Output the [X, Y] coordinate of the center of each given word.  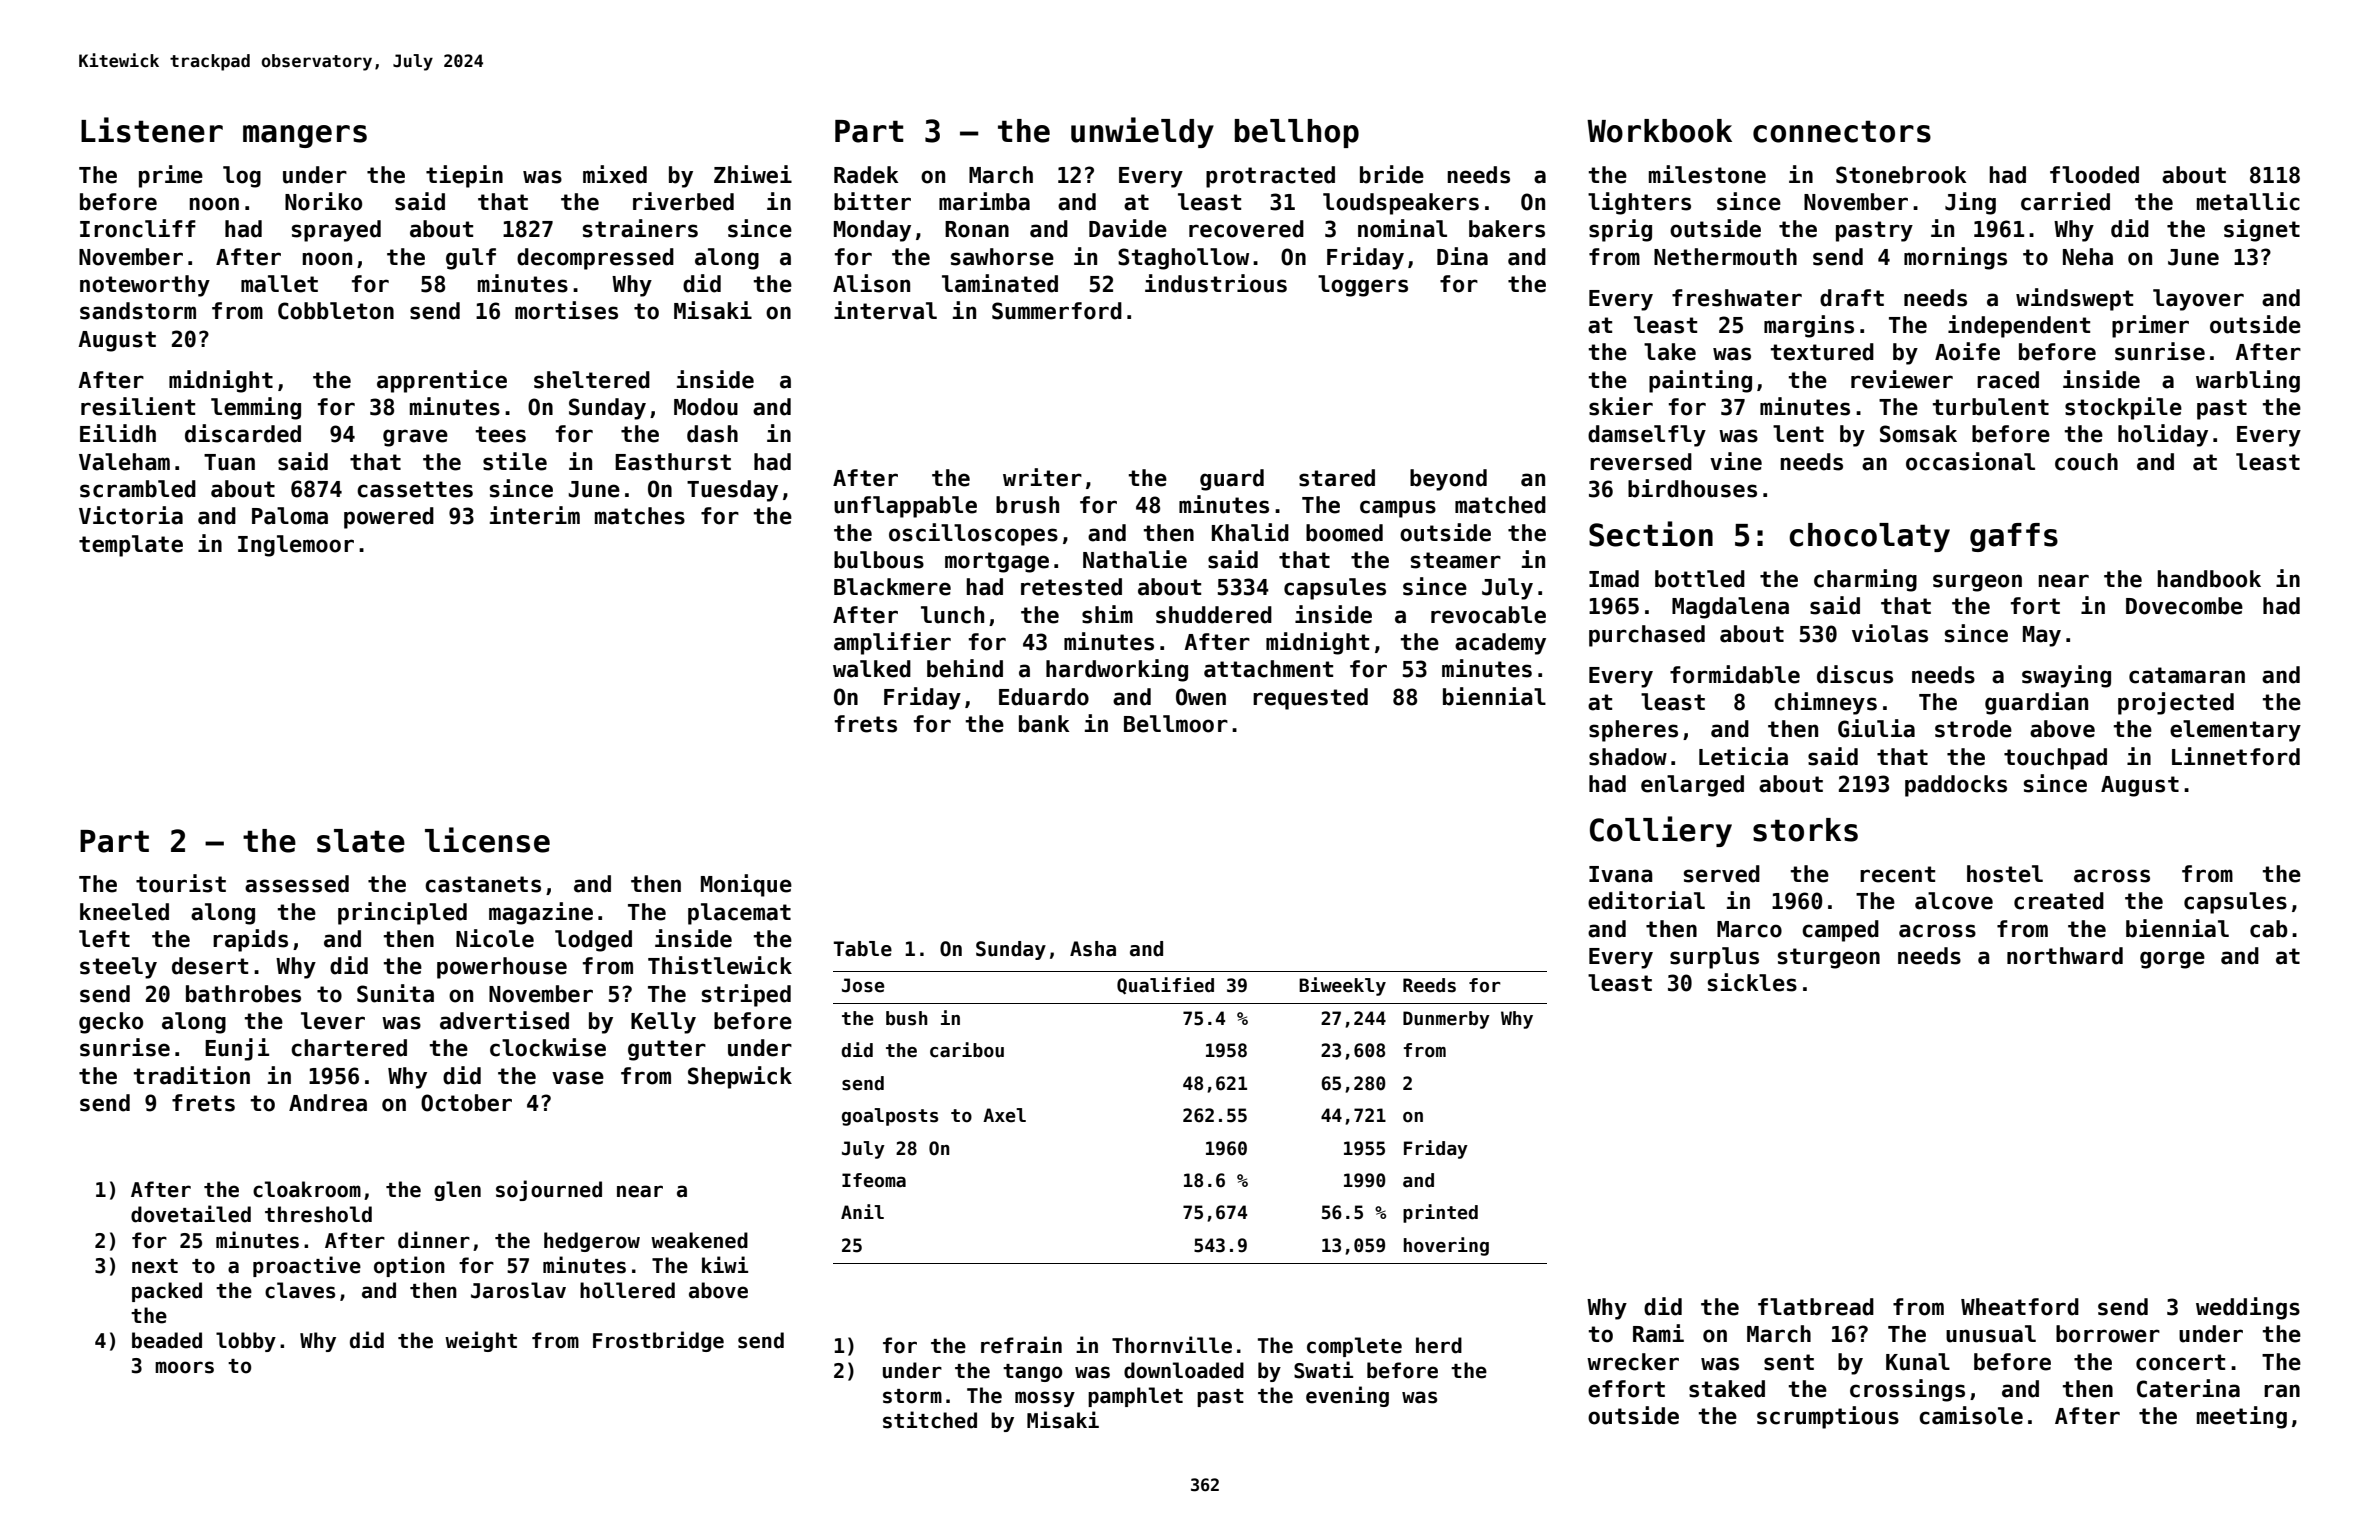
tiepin [464, 176]
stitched [930, 1420]
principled [402, 913]
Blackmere [892, 587]
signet [2262, 230]
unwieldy [1142, 132]
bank [1044, 724]
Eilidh [118, 433]
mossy [1045, 1399]
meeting [2242, 1417]
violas [1890, 633]
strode [1973, 729]
